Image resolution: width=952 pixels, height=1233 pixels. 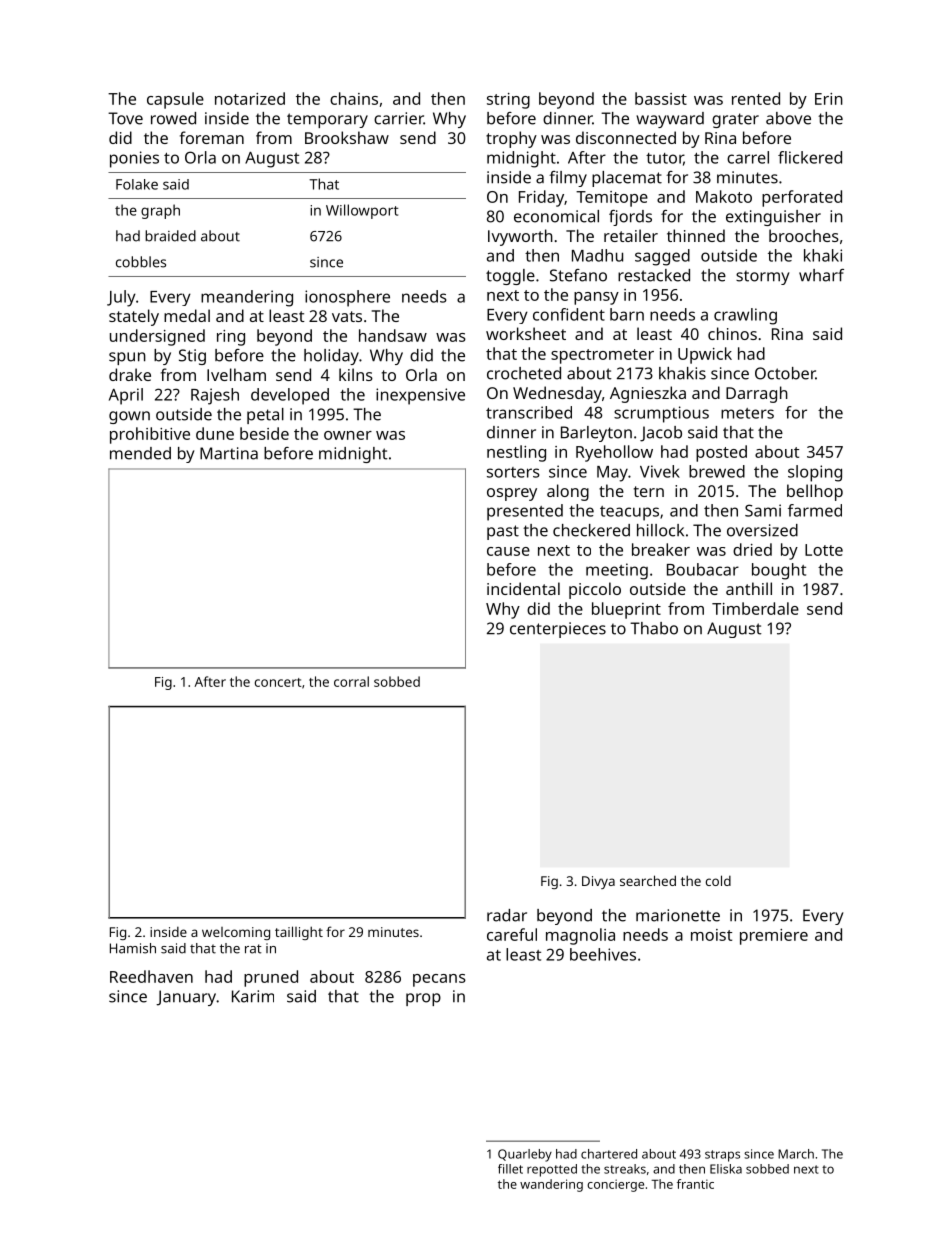 I want to click on medal, so click(x=187, y=315).
